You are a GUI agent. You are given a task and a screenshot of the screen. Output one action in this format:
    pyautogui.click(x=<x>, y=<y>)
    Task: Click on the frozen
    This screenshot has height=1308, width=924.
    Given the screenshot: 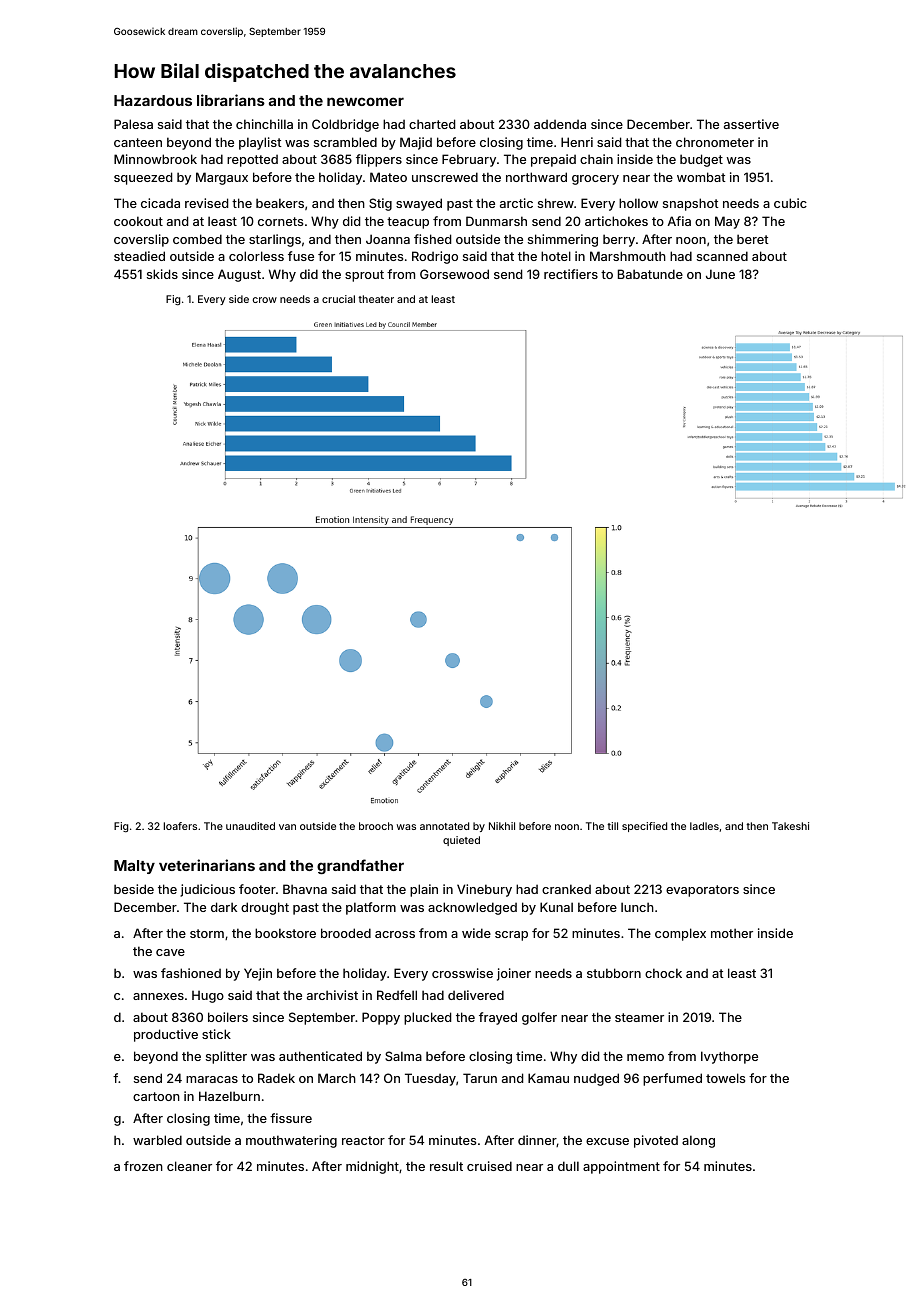 What is the action you would take?
    pyautogui.click(x=143, y=1166)
